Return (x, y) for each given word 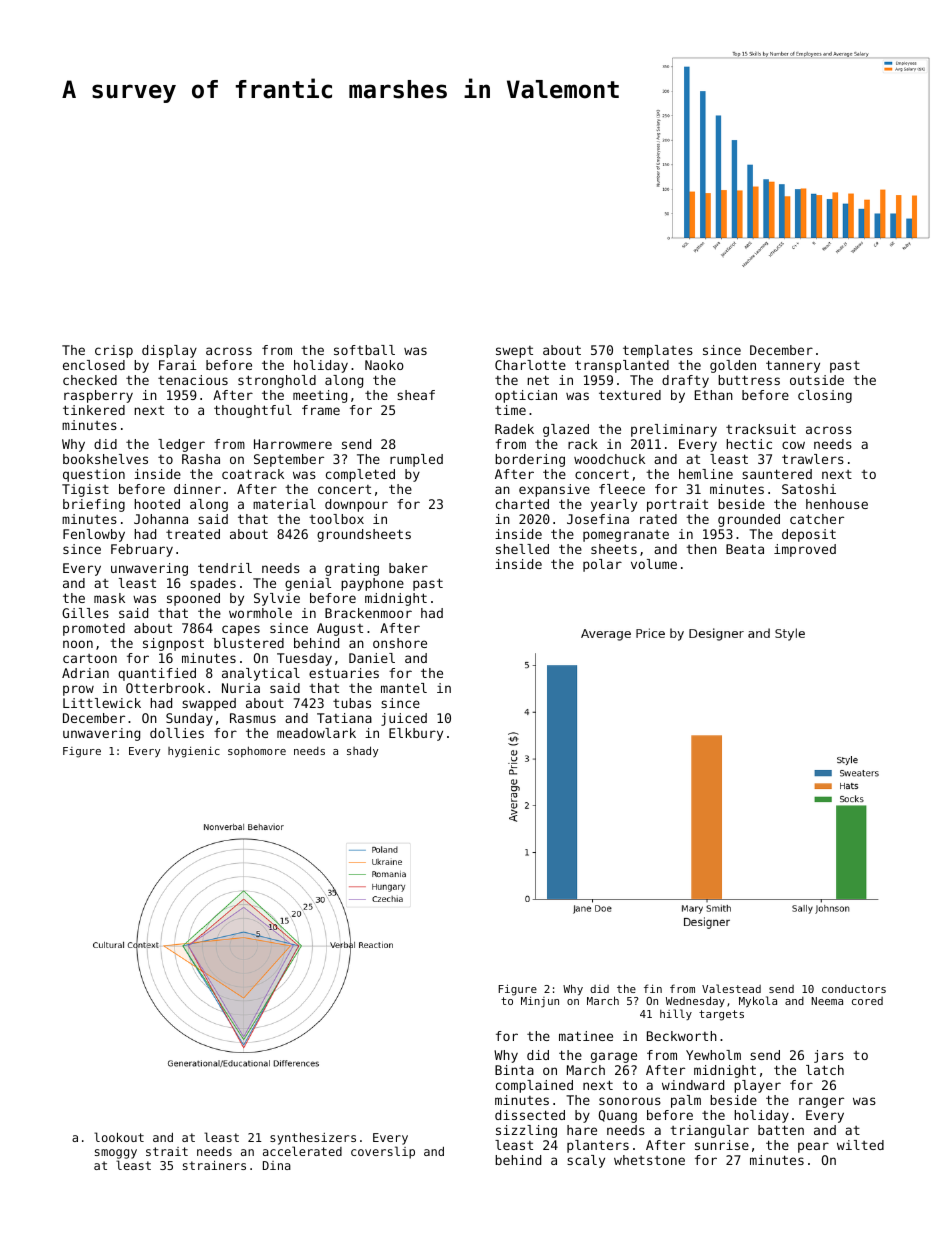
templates (658, 351)
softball (364, 350)
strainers (214, 1165)
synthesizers (313, 1138)
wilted (860, 1145)
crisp (114, 351)
